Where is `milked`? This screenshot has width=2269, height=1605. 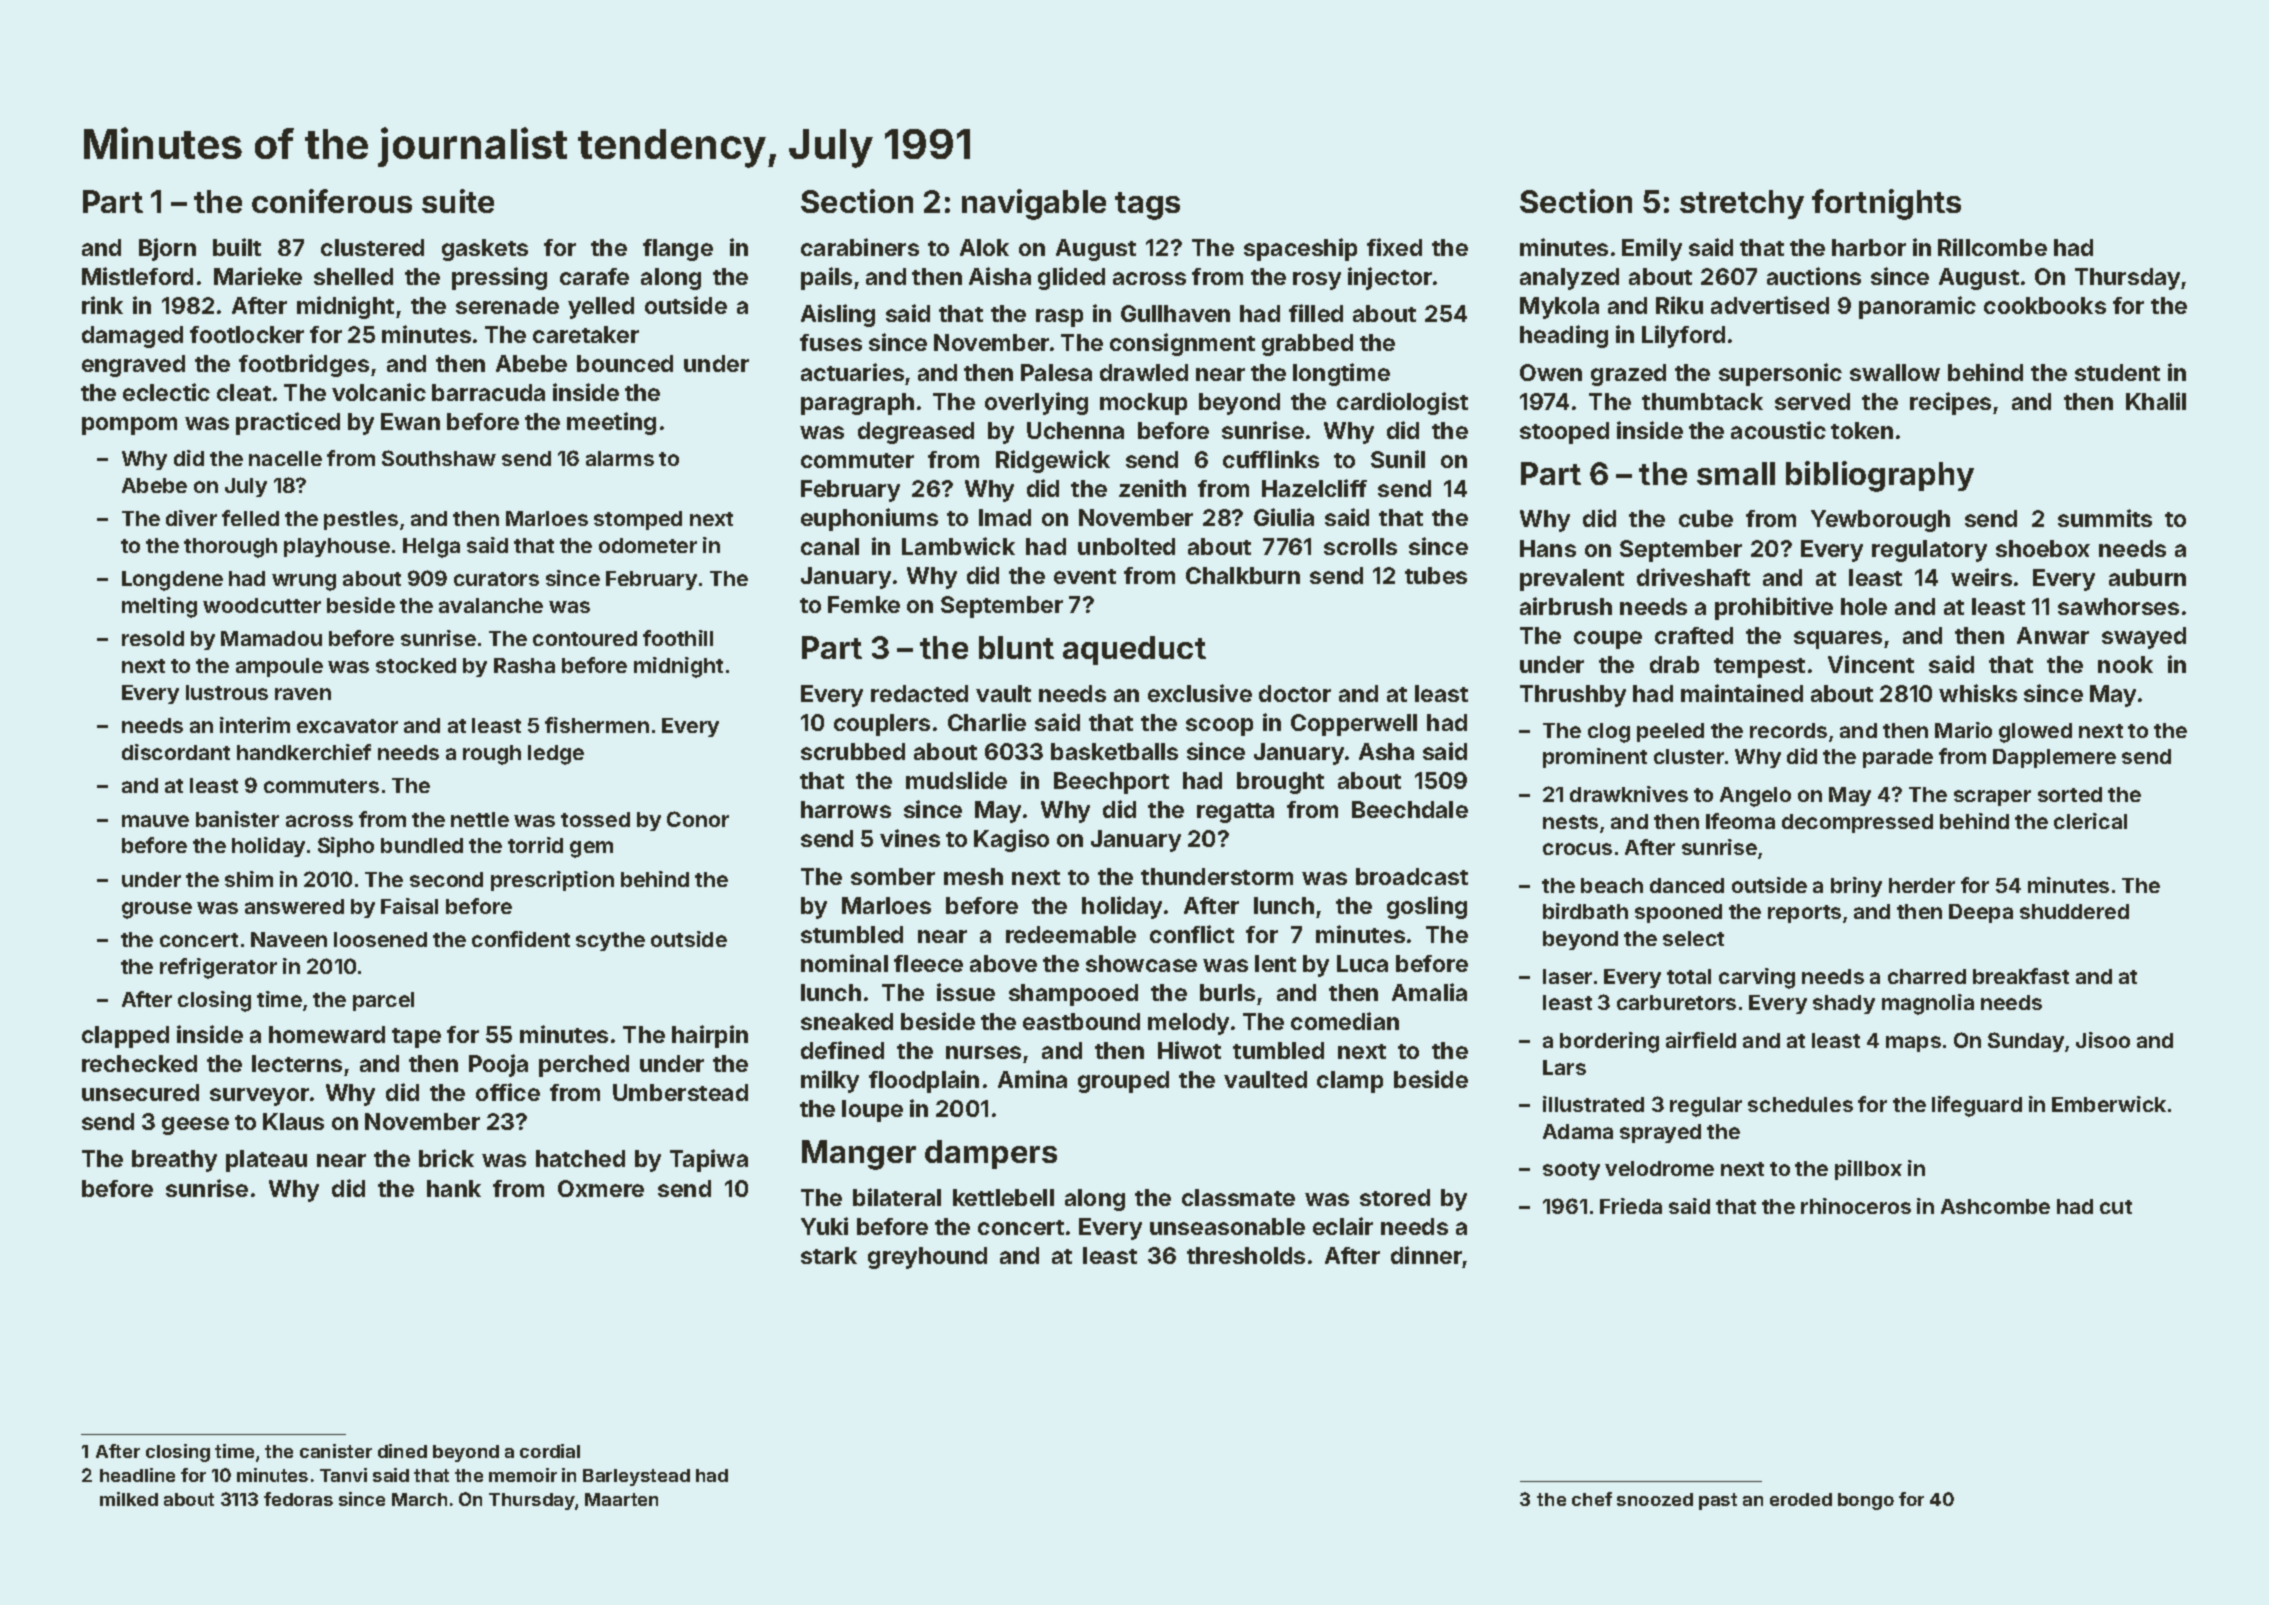 milked is located at coordinates (129, 1499).
